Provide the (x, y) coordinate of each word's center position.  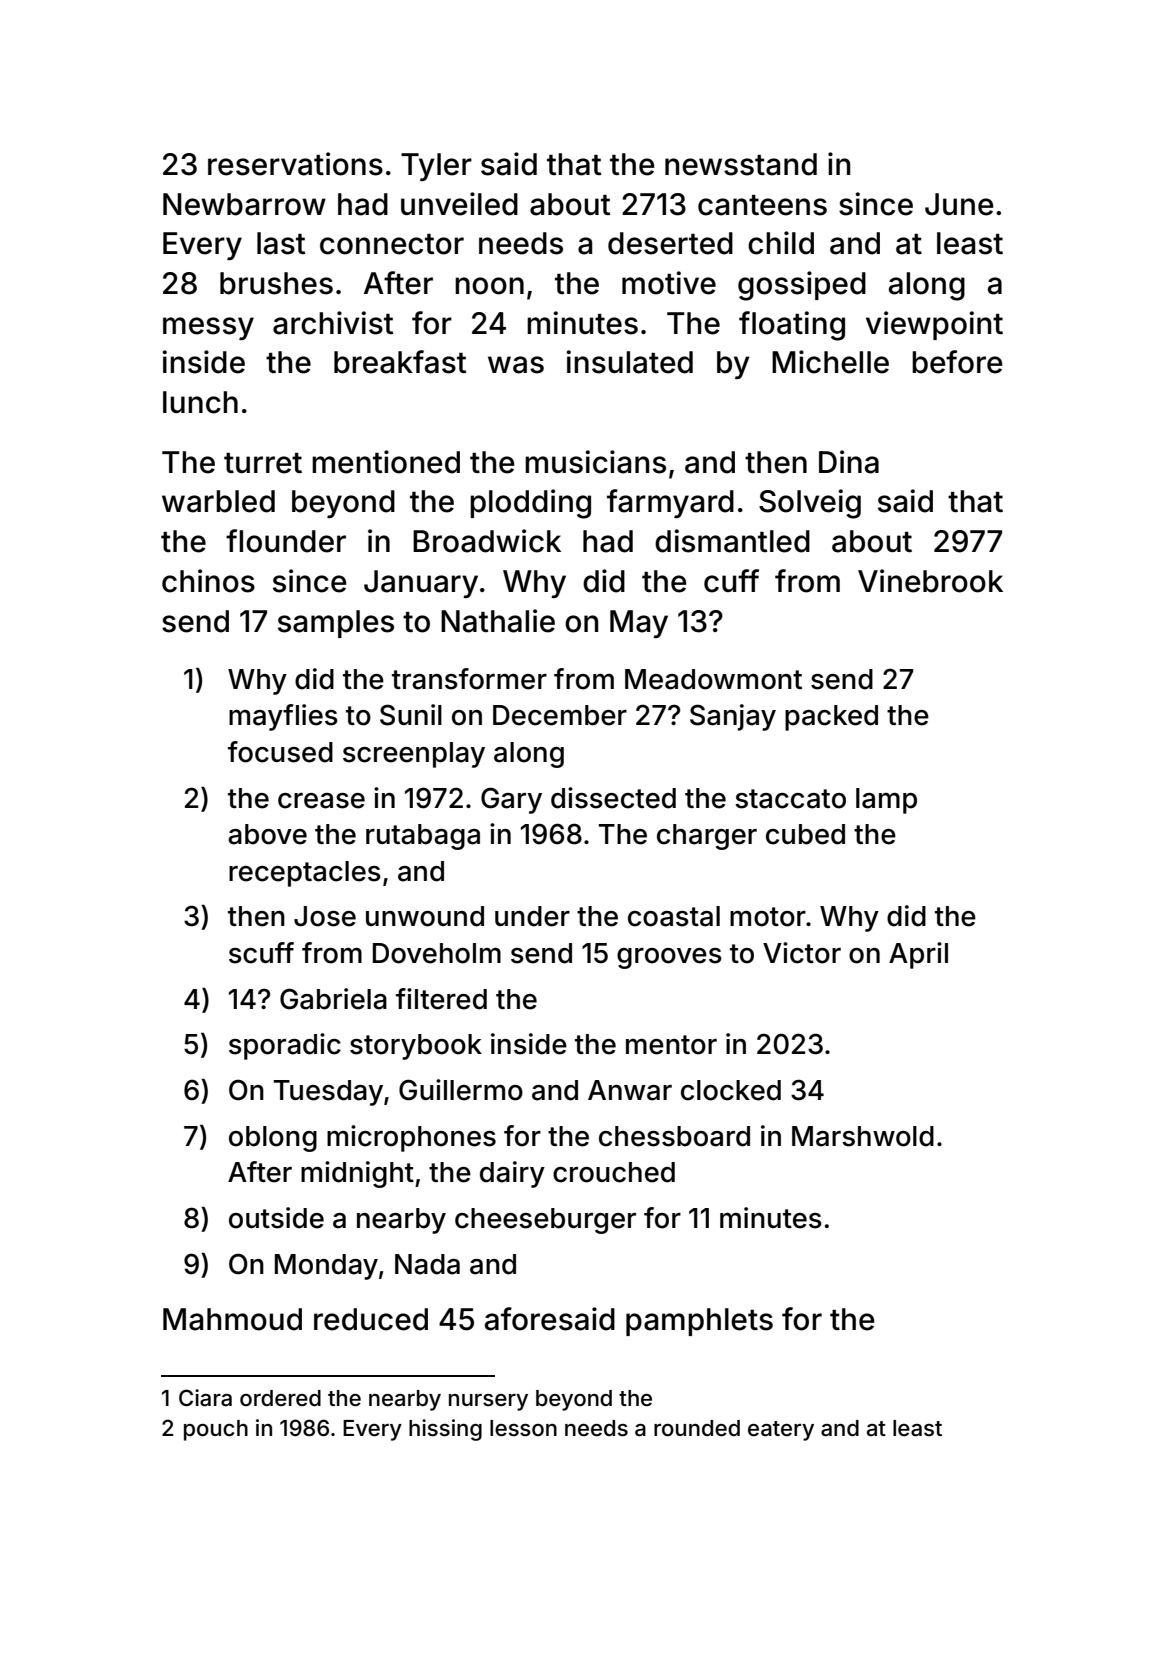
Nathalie (498, 621)
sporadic (285, 1046)
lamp (886, 801)
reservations (295, 164)
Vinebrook (930, 581)
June (959, 204)
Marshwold (863, 1136)
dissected (613, 798)
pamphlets (699, 1322)
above (267, 834)
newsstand (741, 164)
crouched (614, 1172)
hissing (445, 1430)
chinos (208, 581)
